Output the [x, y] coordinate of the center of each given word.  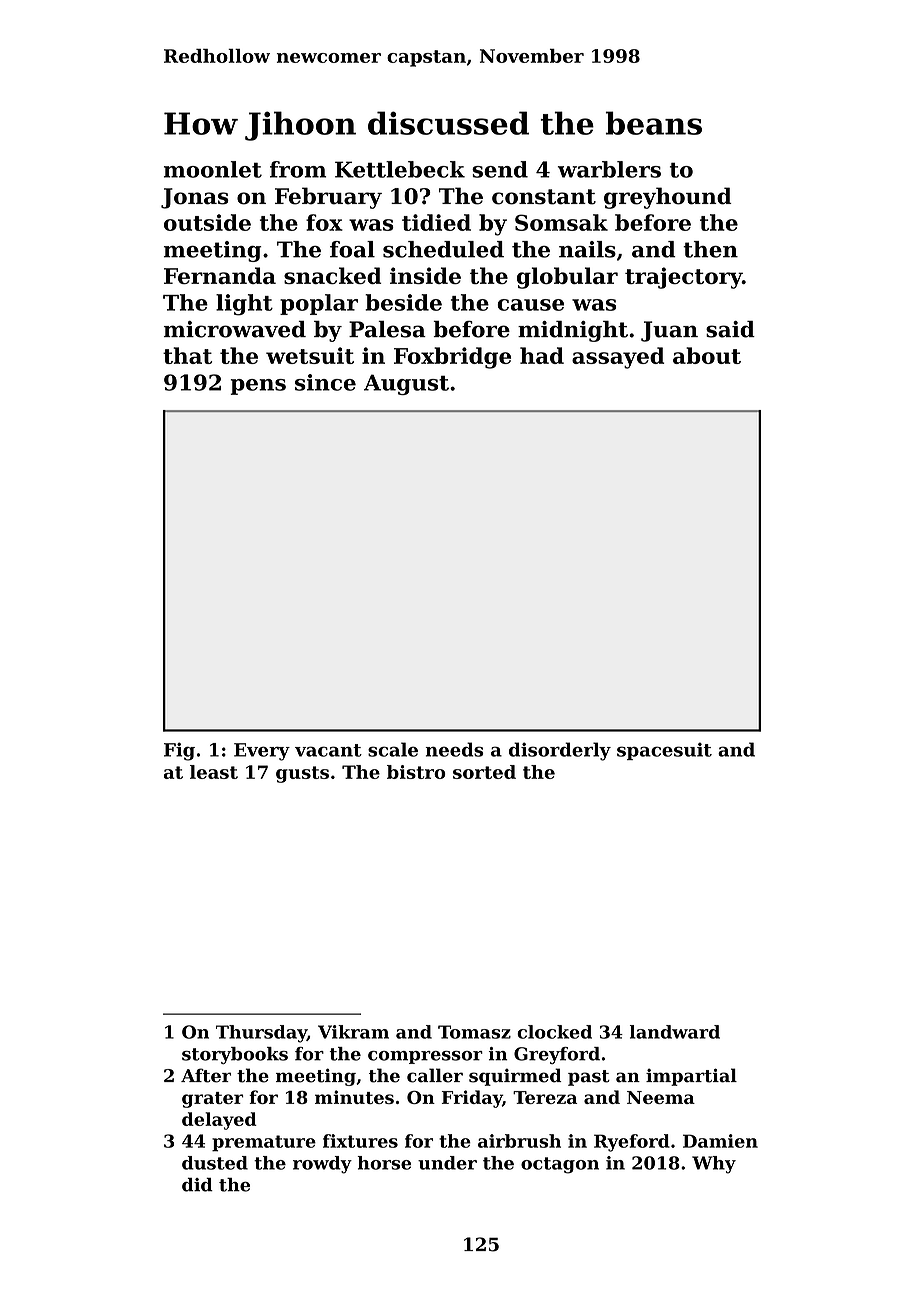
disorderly [560, 751]
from [298, 169]
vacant [328, 750]
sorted [484, 772]
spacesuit [664, 751]
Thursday [261, 1034]
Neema [661, 1097]
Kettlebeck [400, 169]
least [214, 772]
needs [454, 749]
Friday [472, 1099]
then [710, 249]
